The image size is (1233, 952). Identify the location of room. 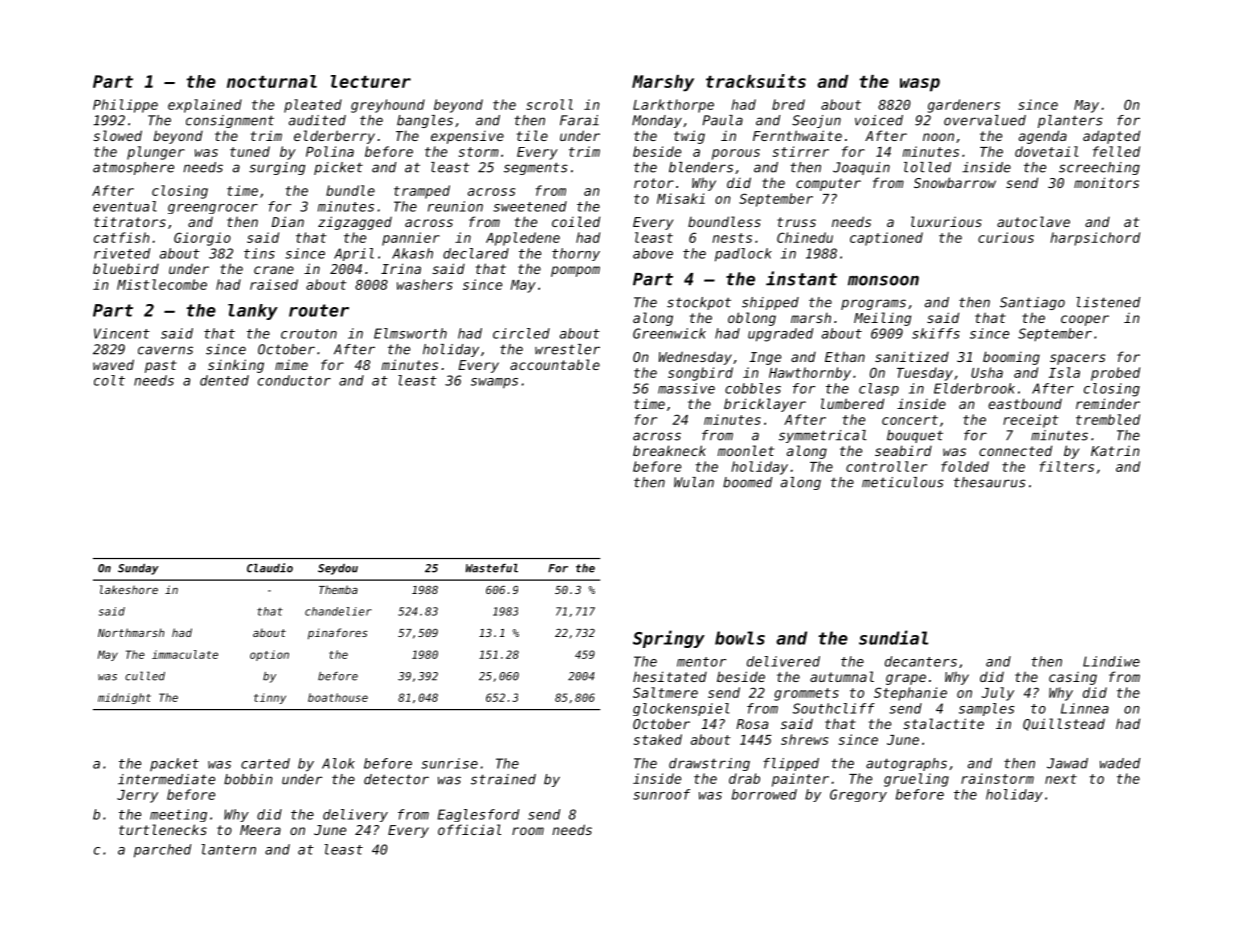
(528, 831).
